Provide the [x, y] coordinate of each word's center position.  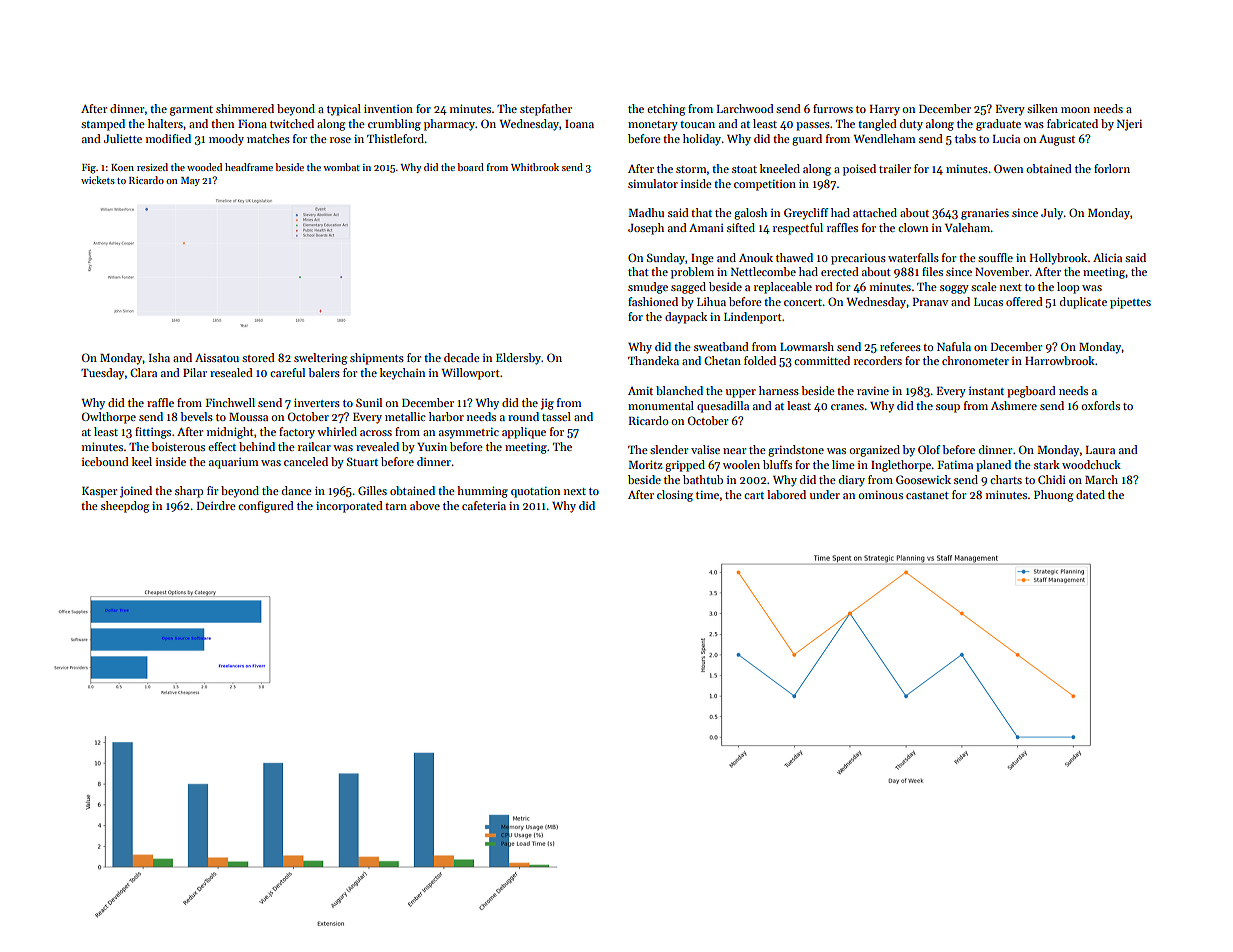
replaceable [783, 288]
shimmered [245, 108]
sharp [189, 492]
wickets [98, 180]
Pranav [930, 302]
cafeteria [484, 505]
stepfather [546, 110]
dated [1090, 494]
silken [1042, 108]
